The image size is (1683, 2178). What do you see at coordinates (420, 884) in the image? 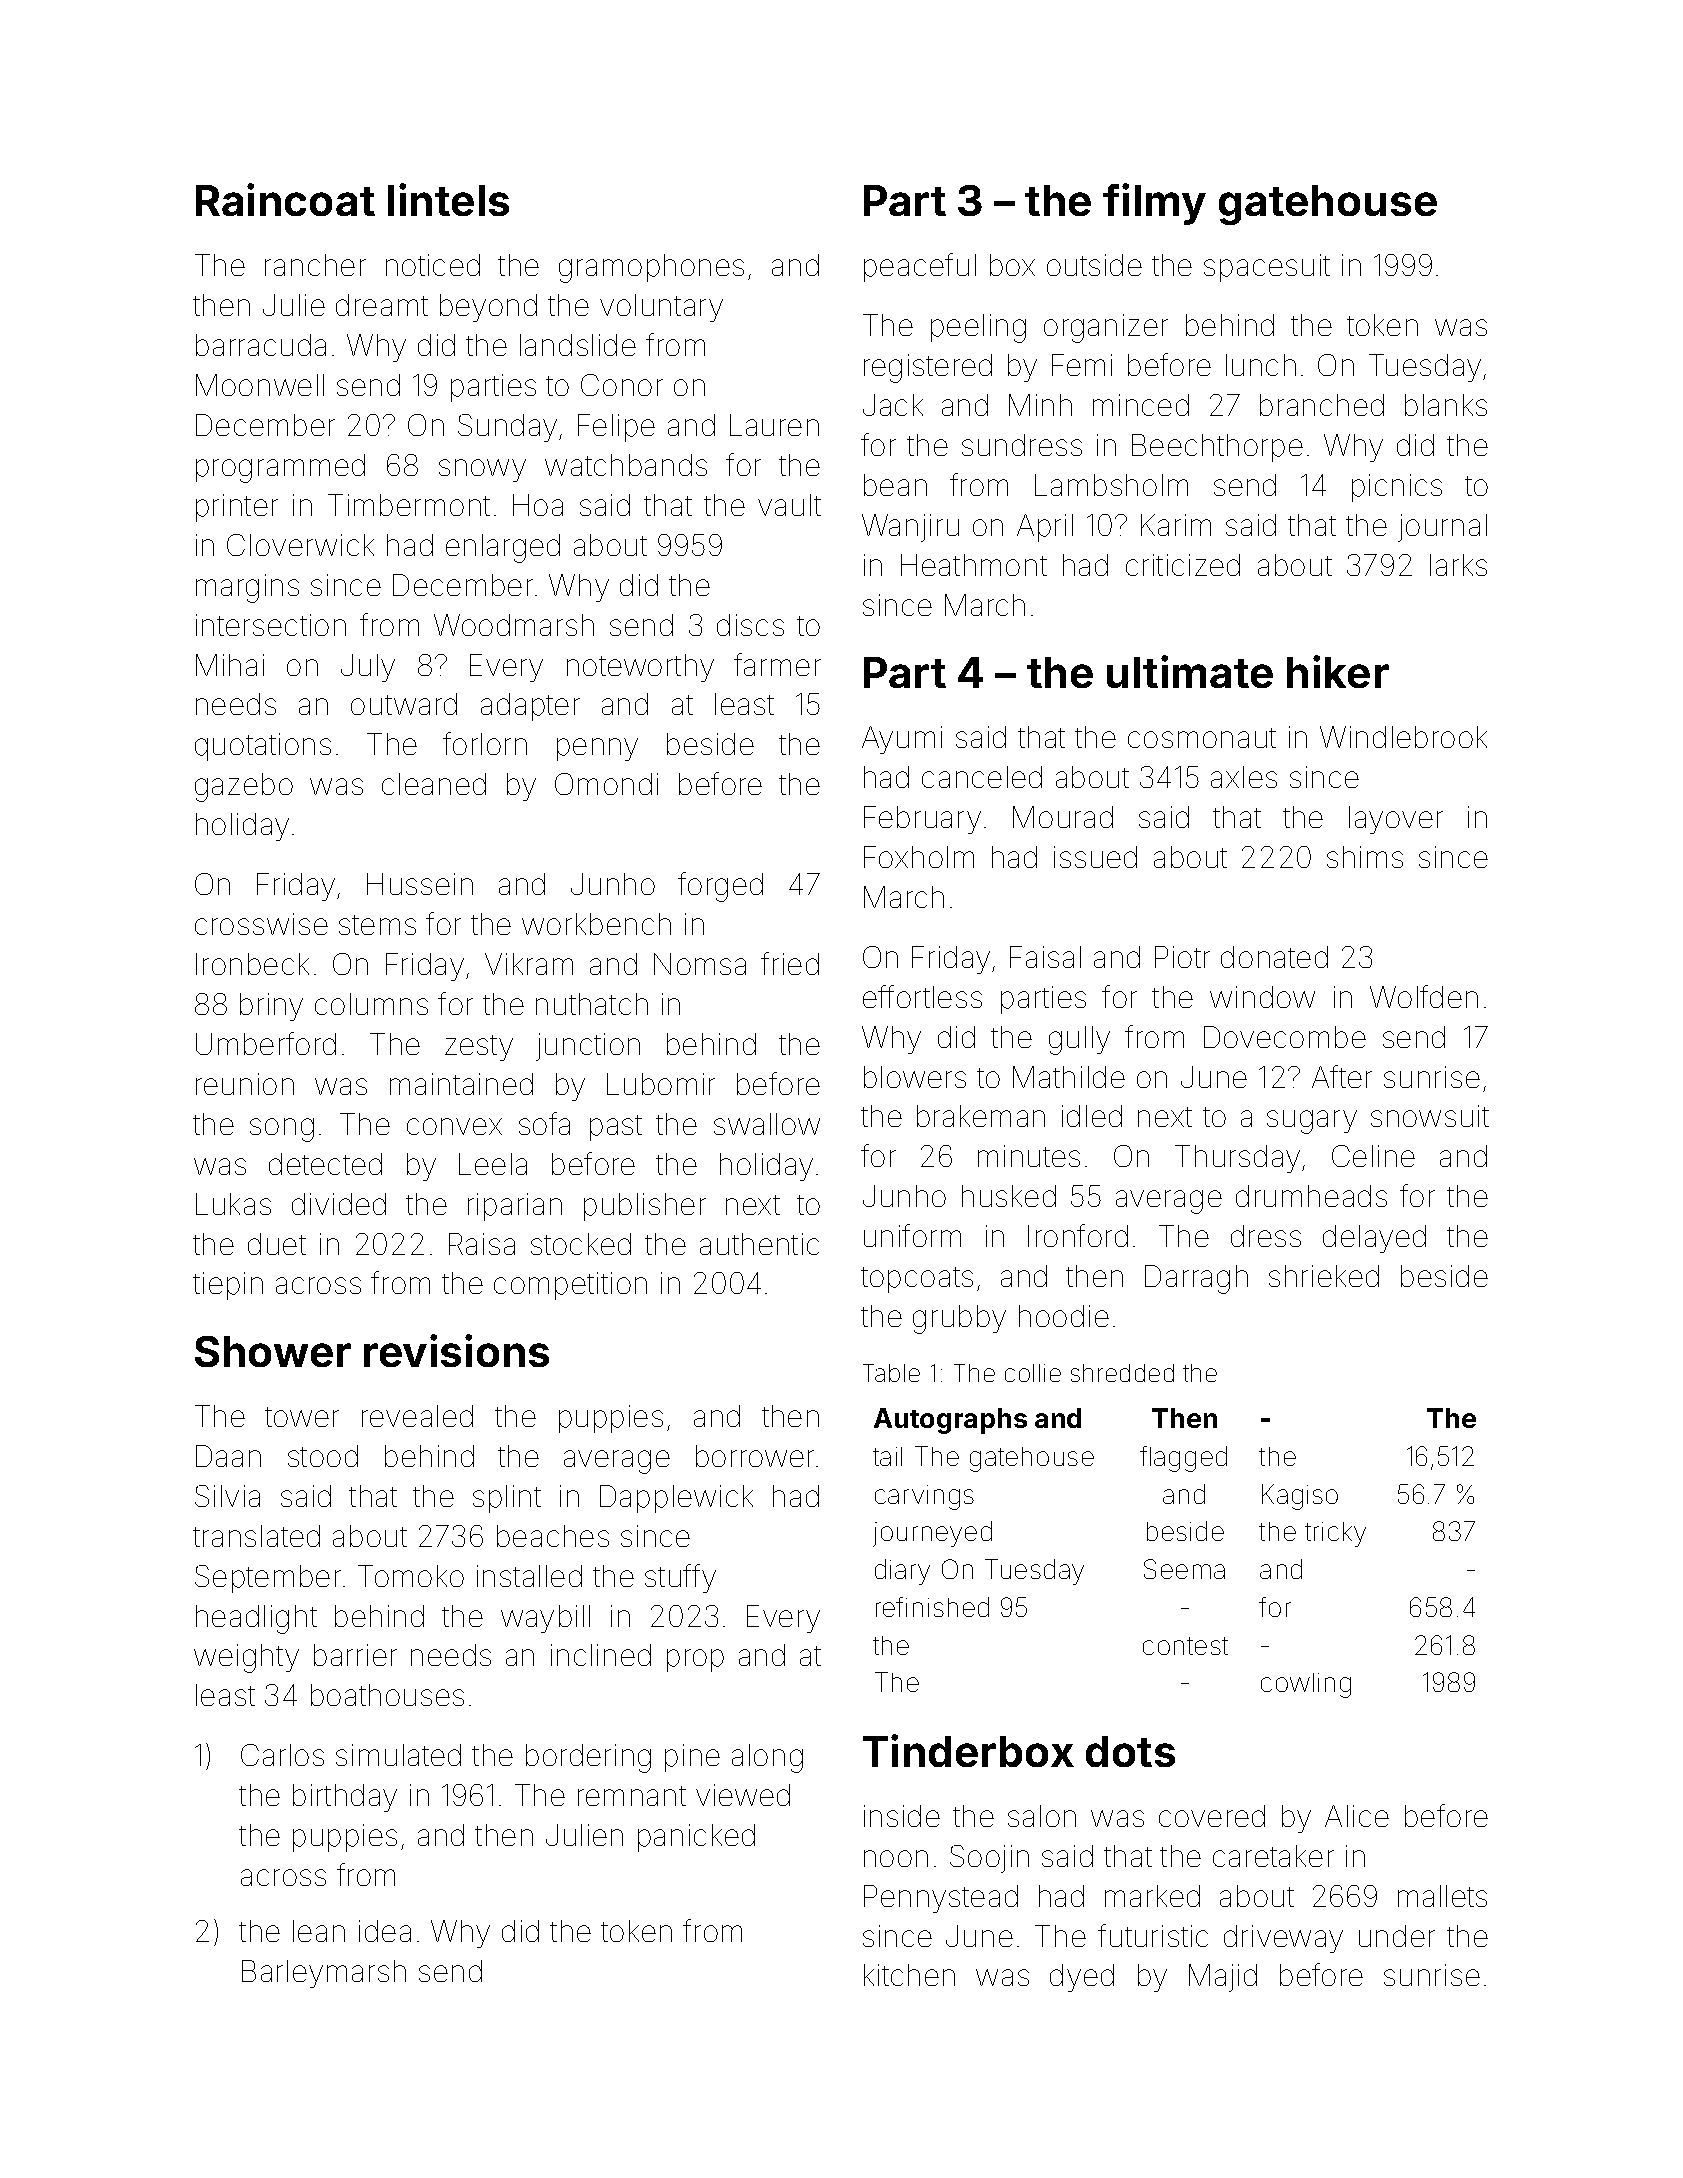
I see `Hussein` at bounding box center [420, 884].
